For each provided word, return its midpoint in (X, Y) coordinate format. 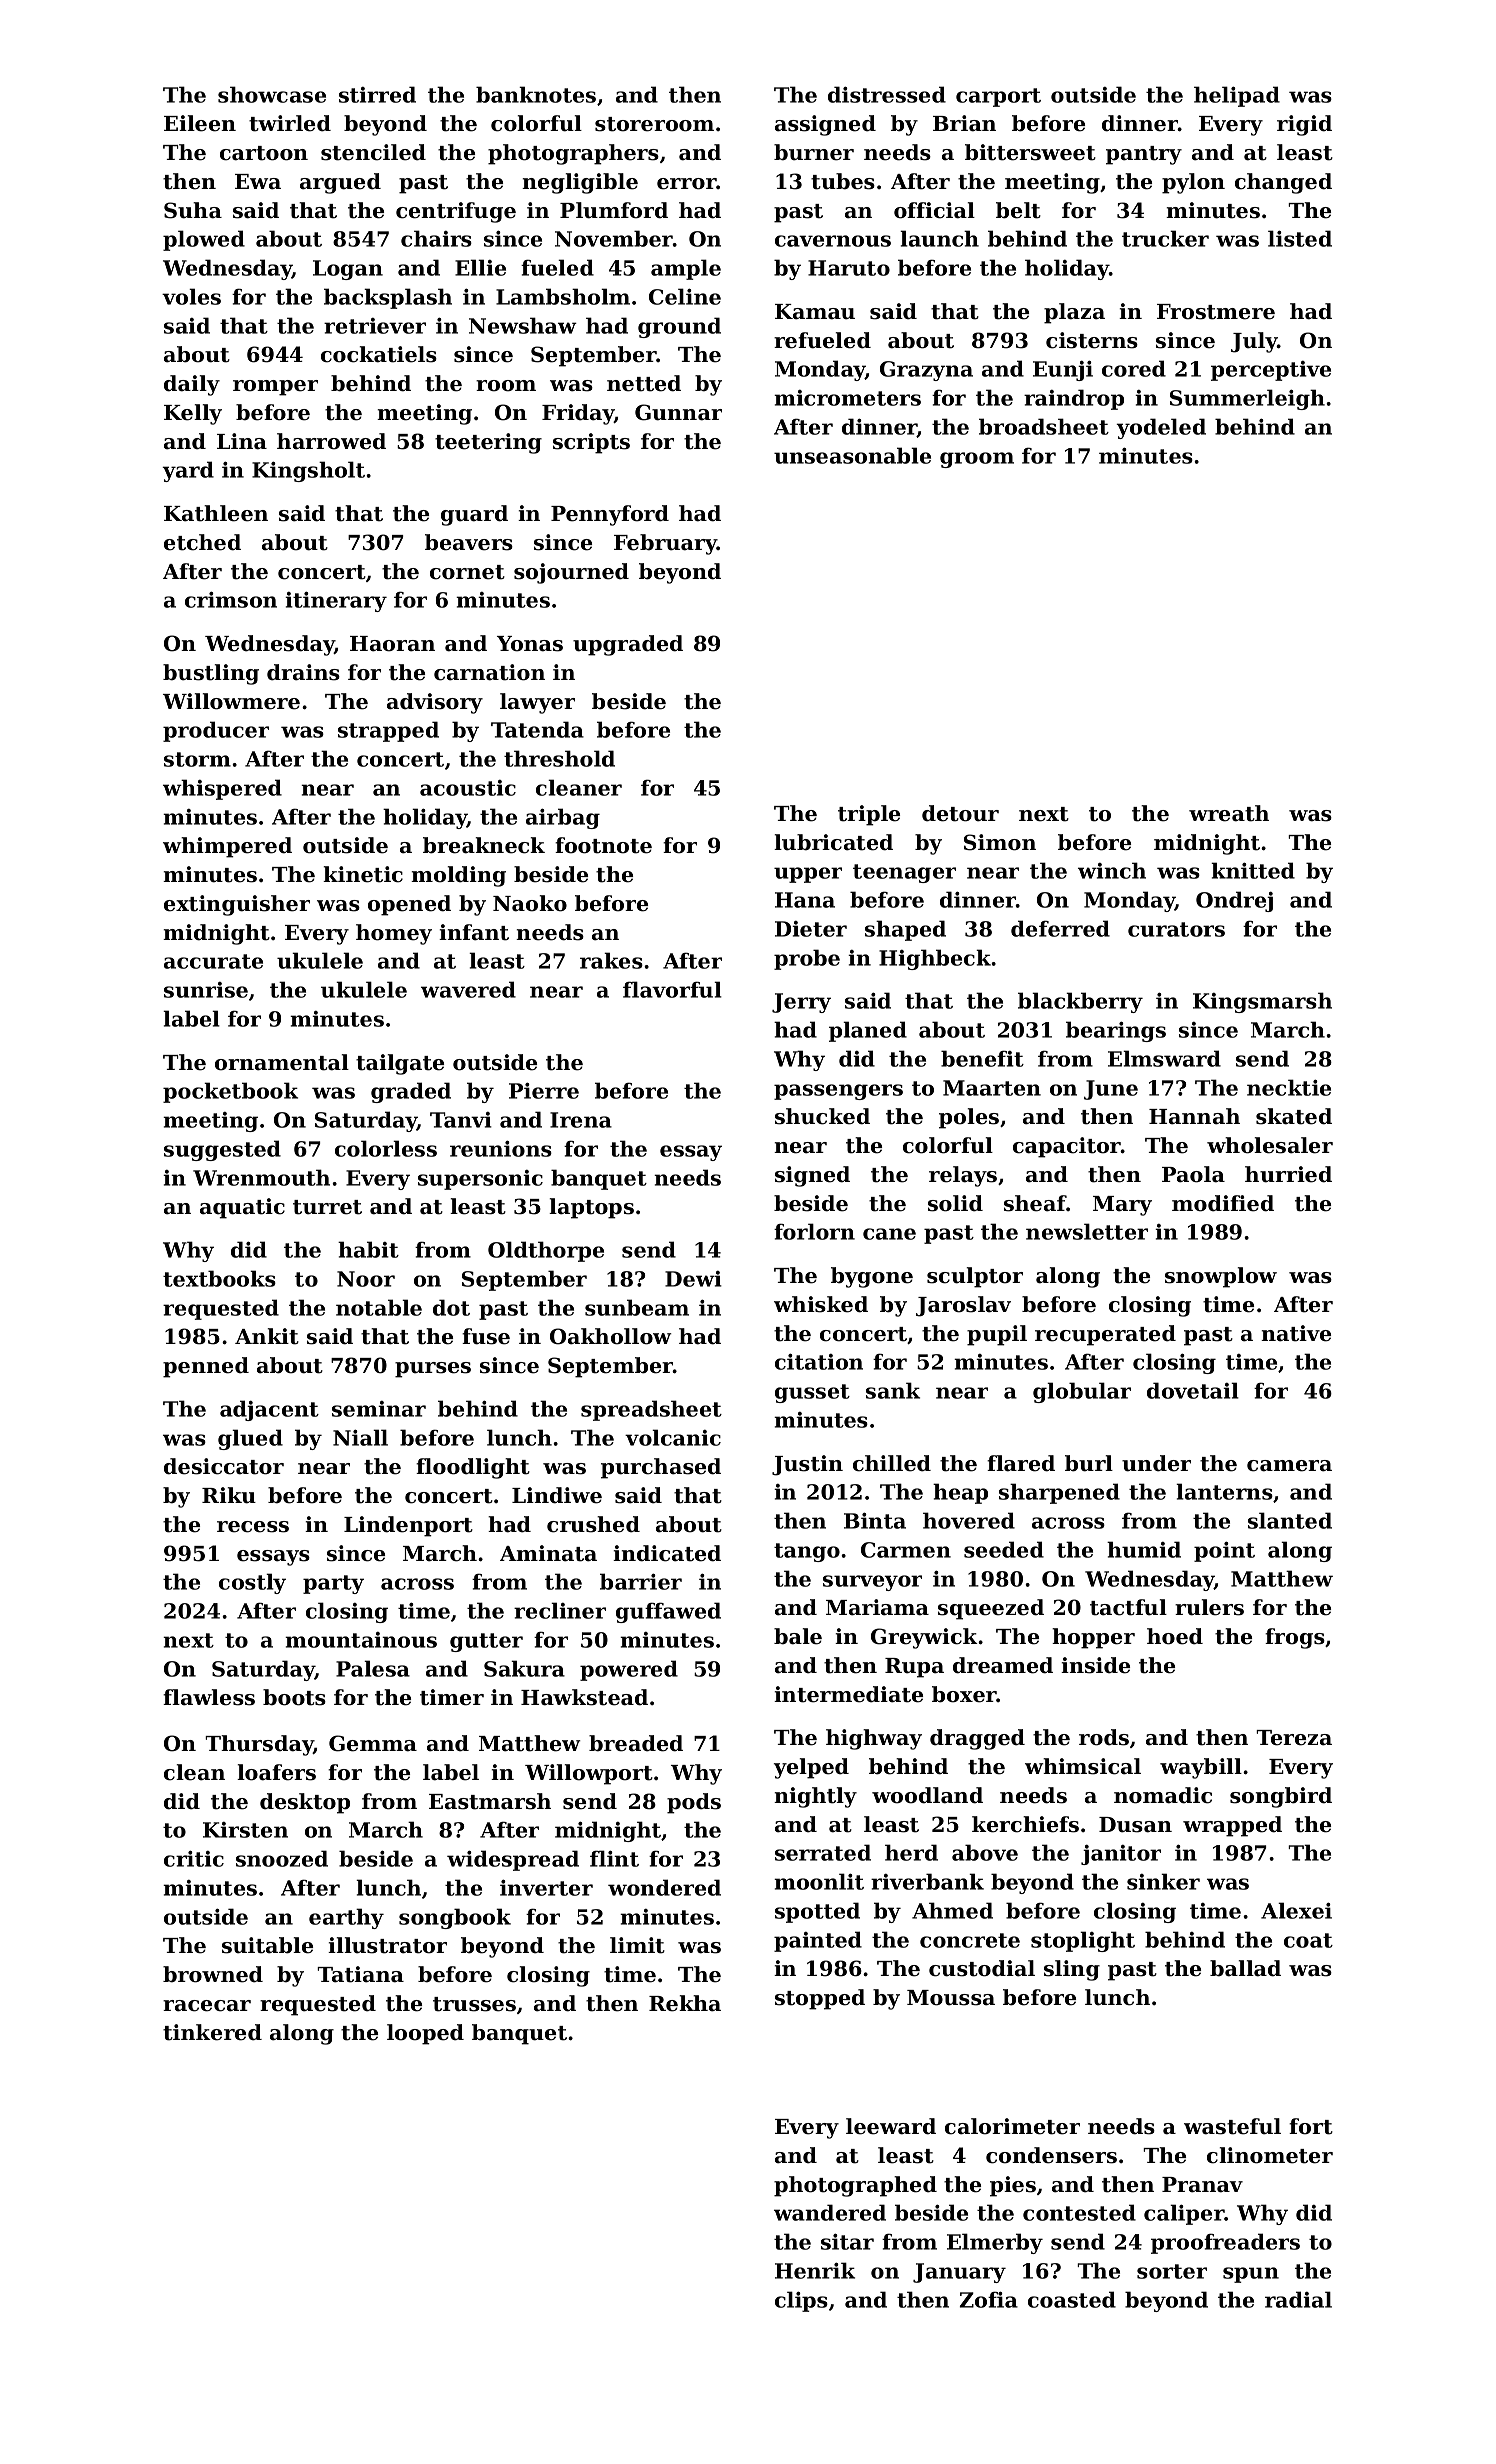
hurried (1288, 1174)
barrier (641, 1581)
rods (1104, 1737)
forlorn (814, 1231)
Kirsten (245, 1830)
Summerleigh (1247, 399)
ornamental (282, 1062)
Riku (229, 1495)
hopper (1093, 1638)
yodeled (1161, 428)
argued (340, 183)
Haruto (849, 268)
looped (425, 2034)
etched (202, 542)
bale (798, 1636)
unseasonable (852, 455)
